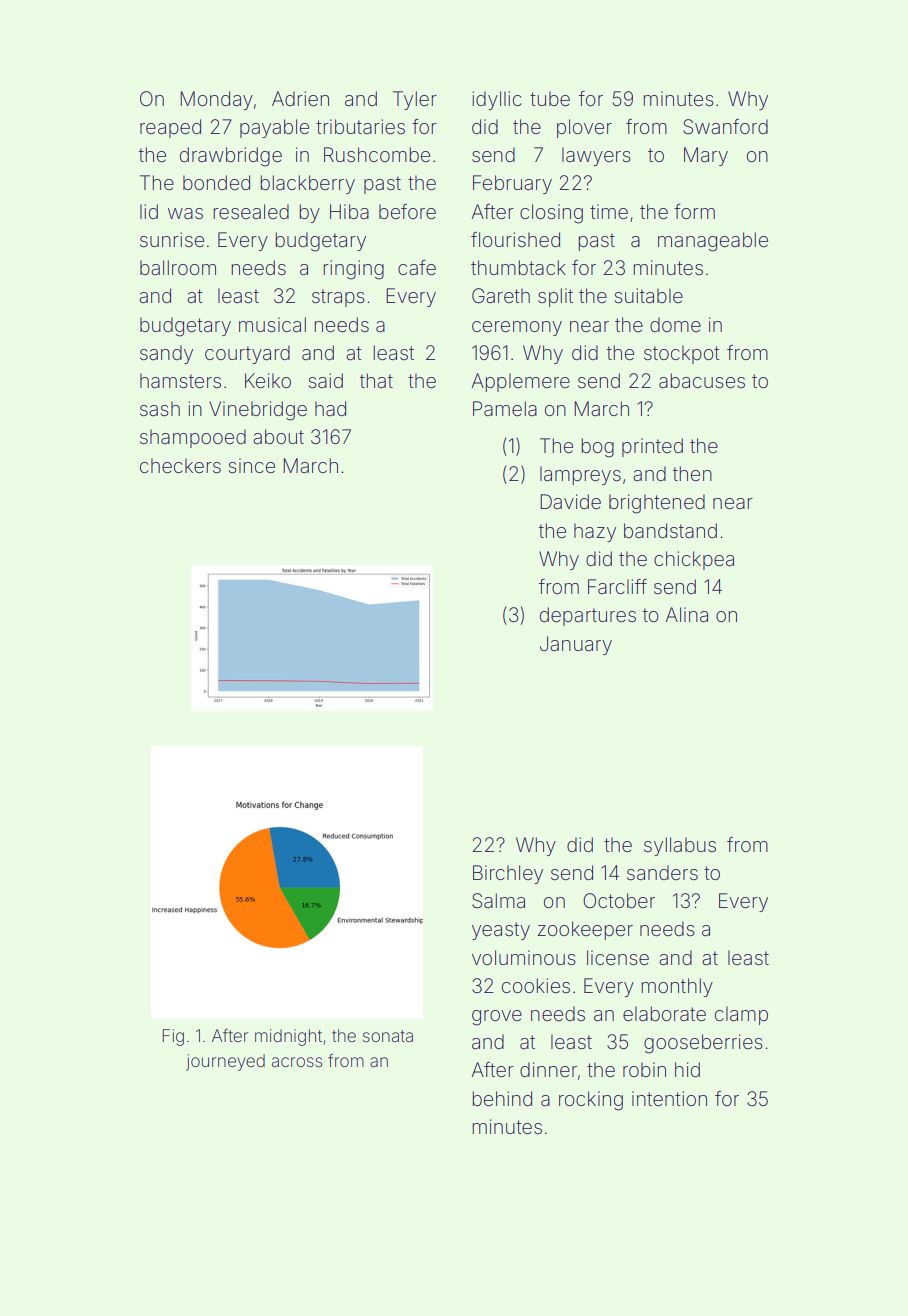 This screenshot has width=908, height=1316. Describe the element at coordinates (588, 616) in the screenshot. I see `departures` at that location.
